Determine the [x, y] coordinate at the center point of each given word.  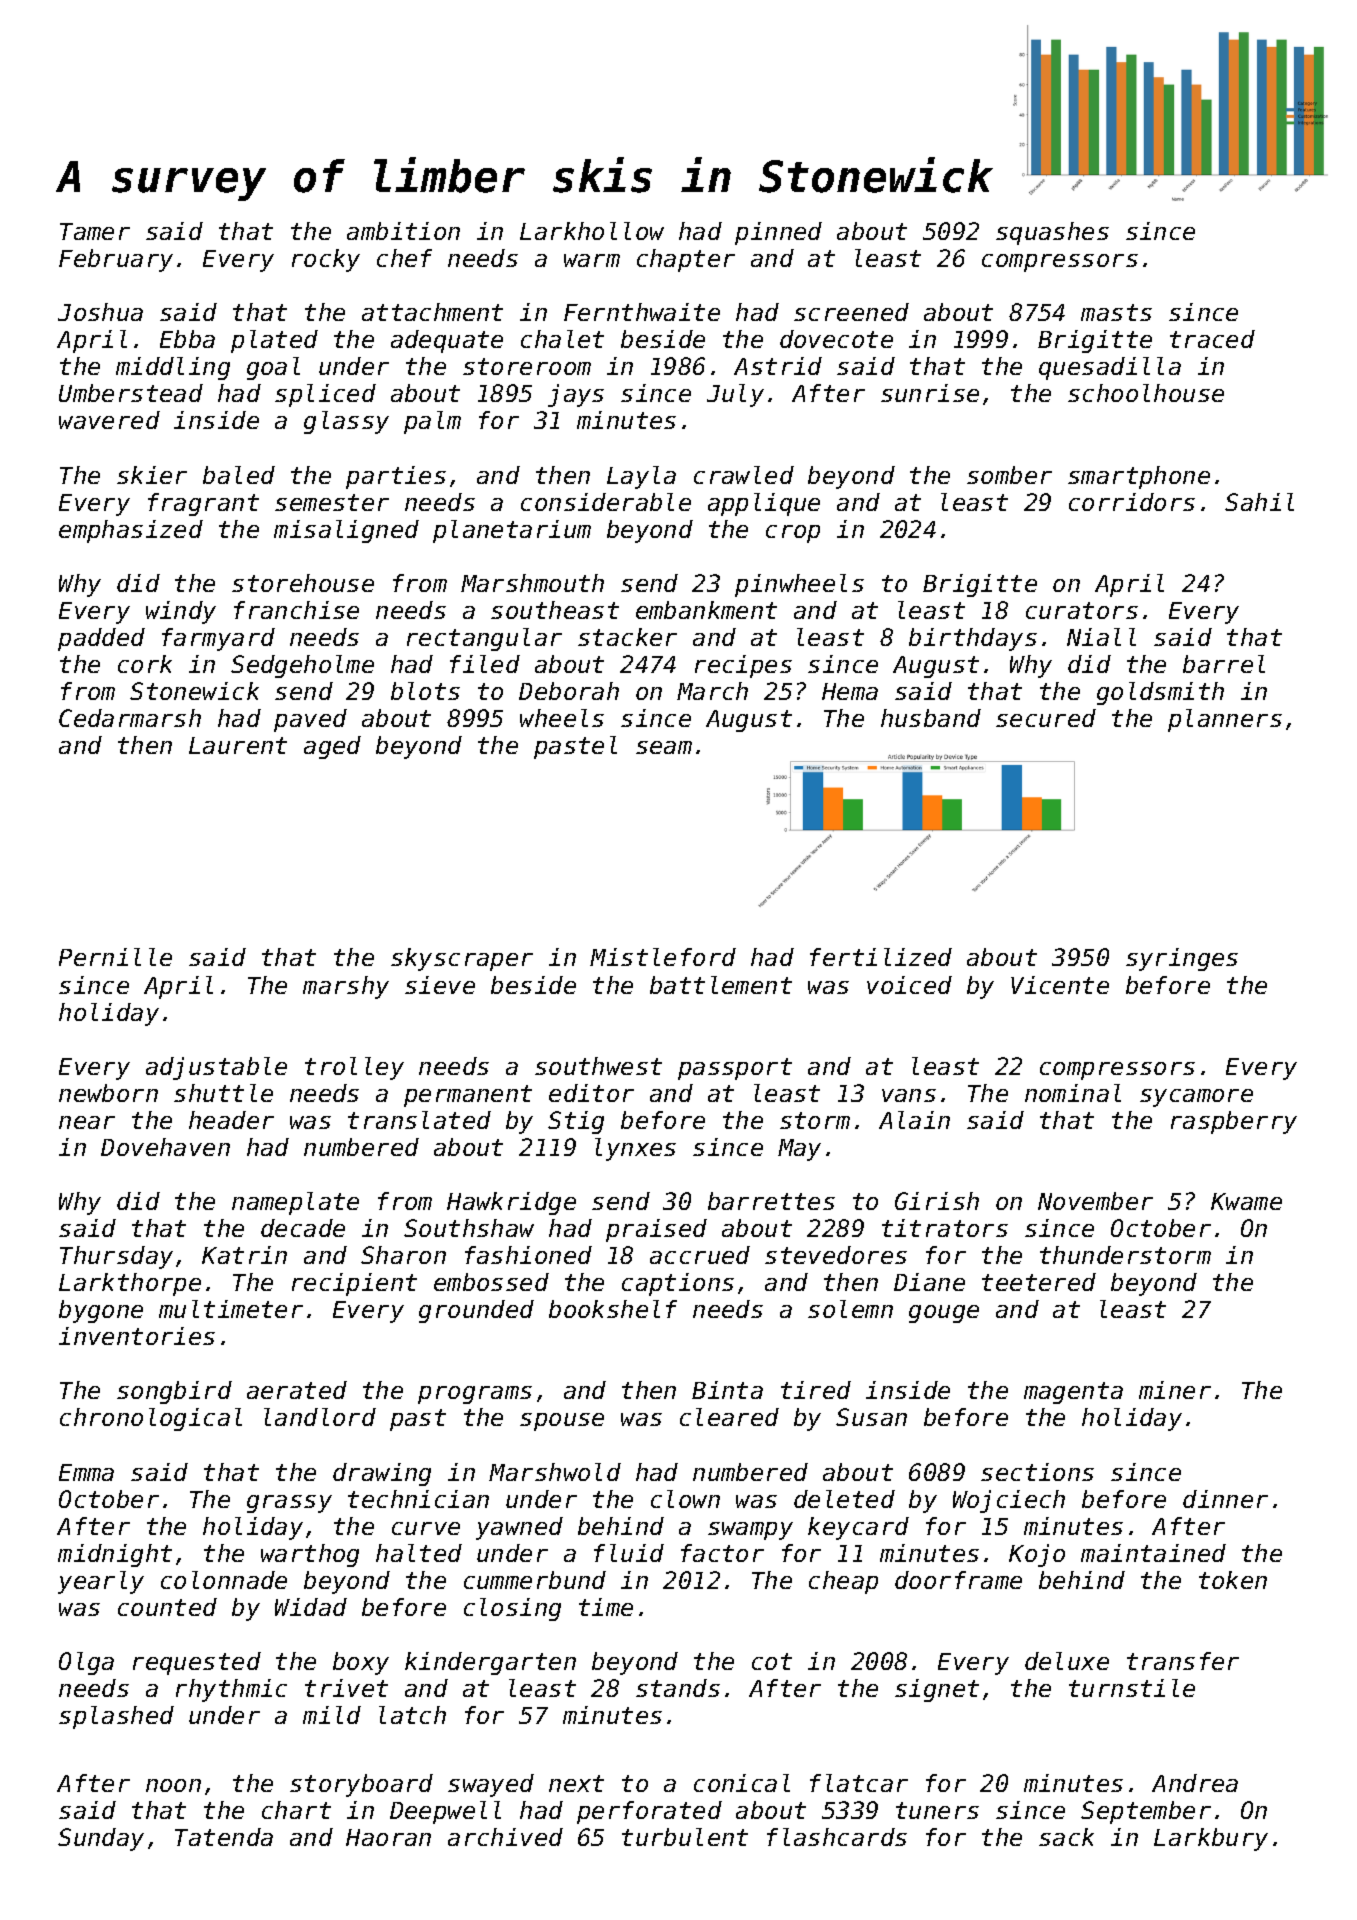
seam [664, 747]
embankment [706, 610]
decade [303, 1228]
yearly [101, 1582]
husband [931, 718]
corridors [1132, 502]
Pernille [115, 957]
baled [239, 475]
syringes [1182, 959]
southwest [598, 1066]
